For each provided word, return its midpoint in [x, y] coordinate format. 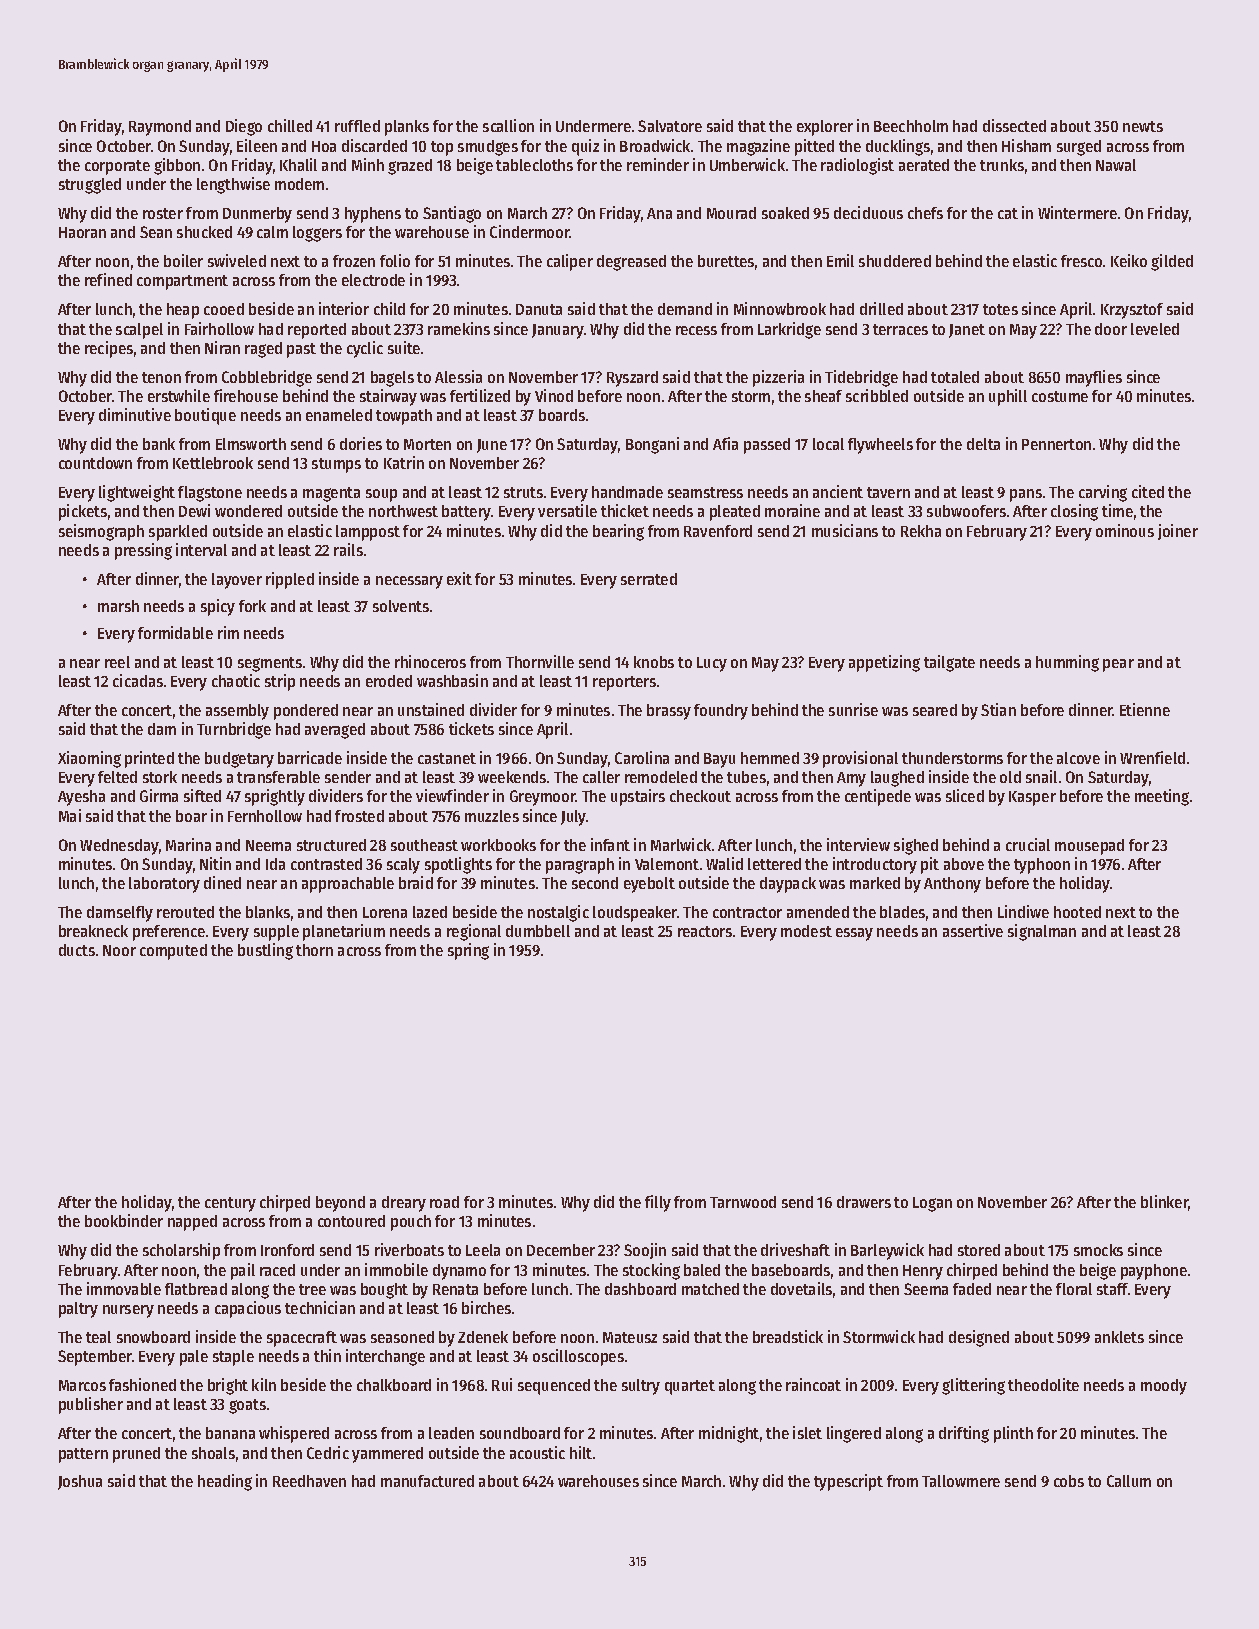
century [230, 1204]
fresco [1081, 261]
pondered [306, 712]
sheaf [823, 396]
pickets [83, 512]
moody [1164, 1387]
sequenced [554, 1387]
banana [230, 1433]
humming [1067, 663]
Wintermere [1077, 212]
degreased [631, 263]
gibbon [177, 166]
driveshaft [795, 1249]
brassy [669, 712]
